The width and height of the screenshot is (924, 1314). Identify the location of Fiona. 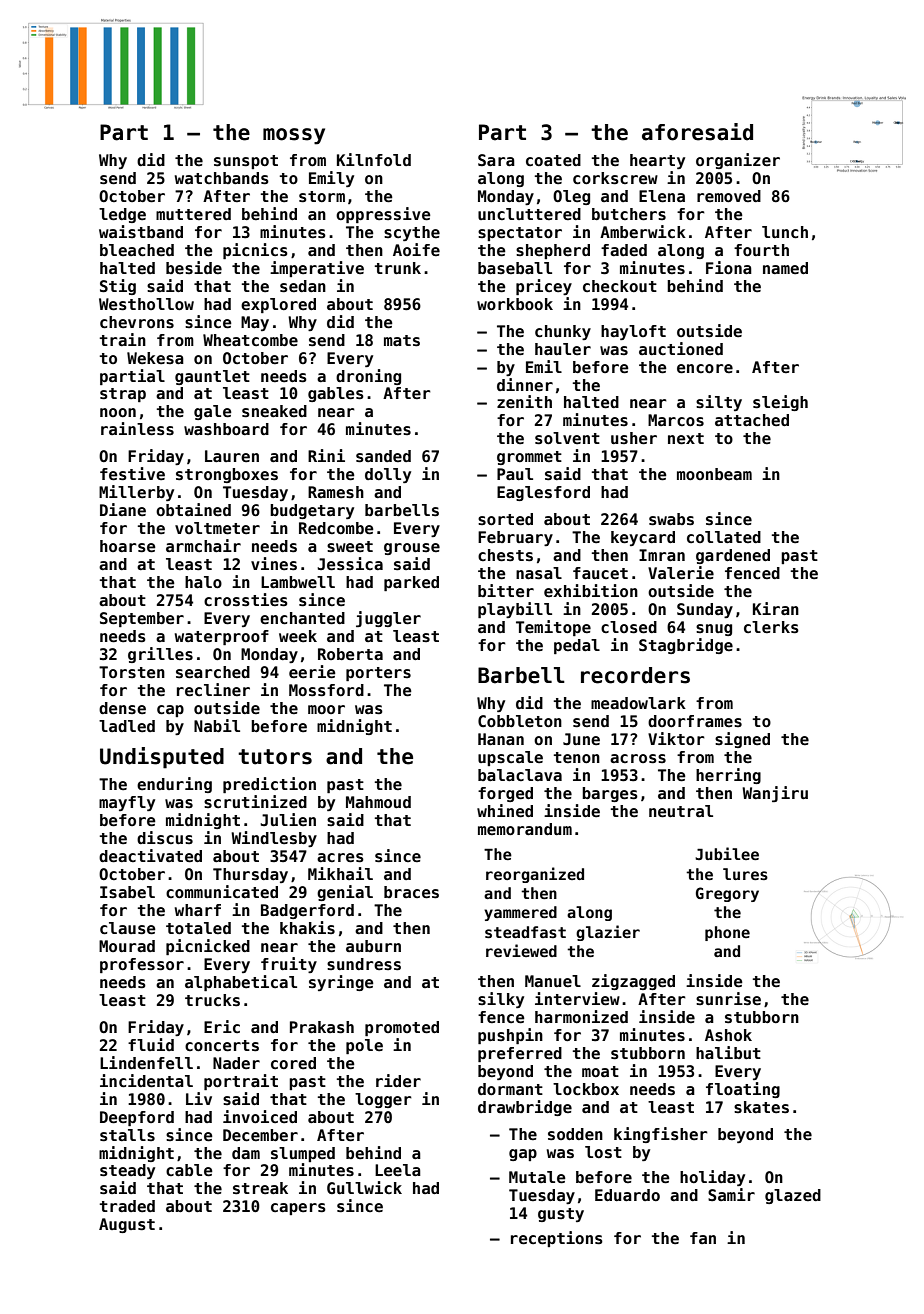
(729, 267).
